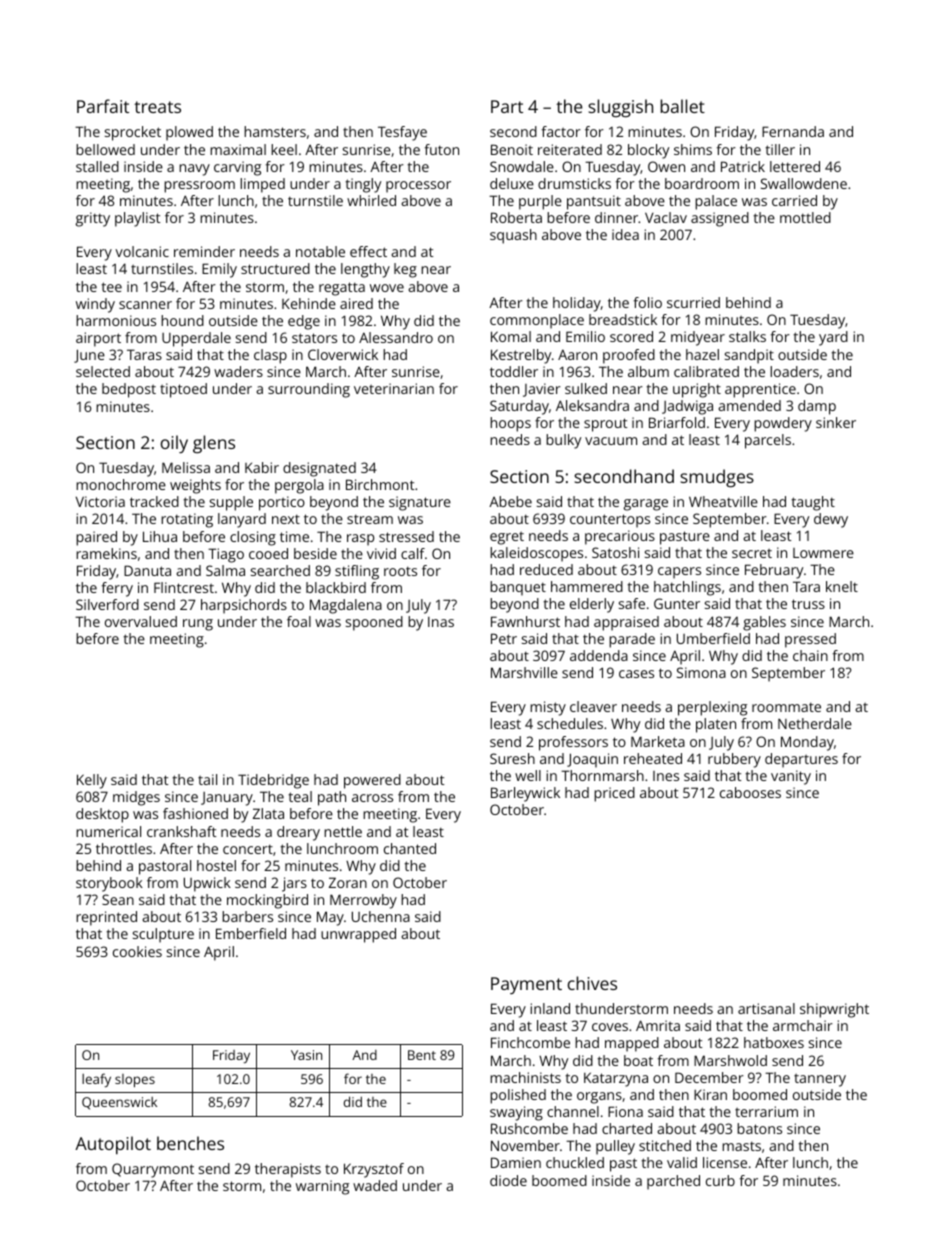  Describe the element at coordinates (184, 587) in the page. I see `Flintcrest` at that location.
